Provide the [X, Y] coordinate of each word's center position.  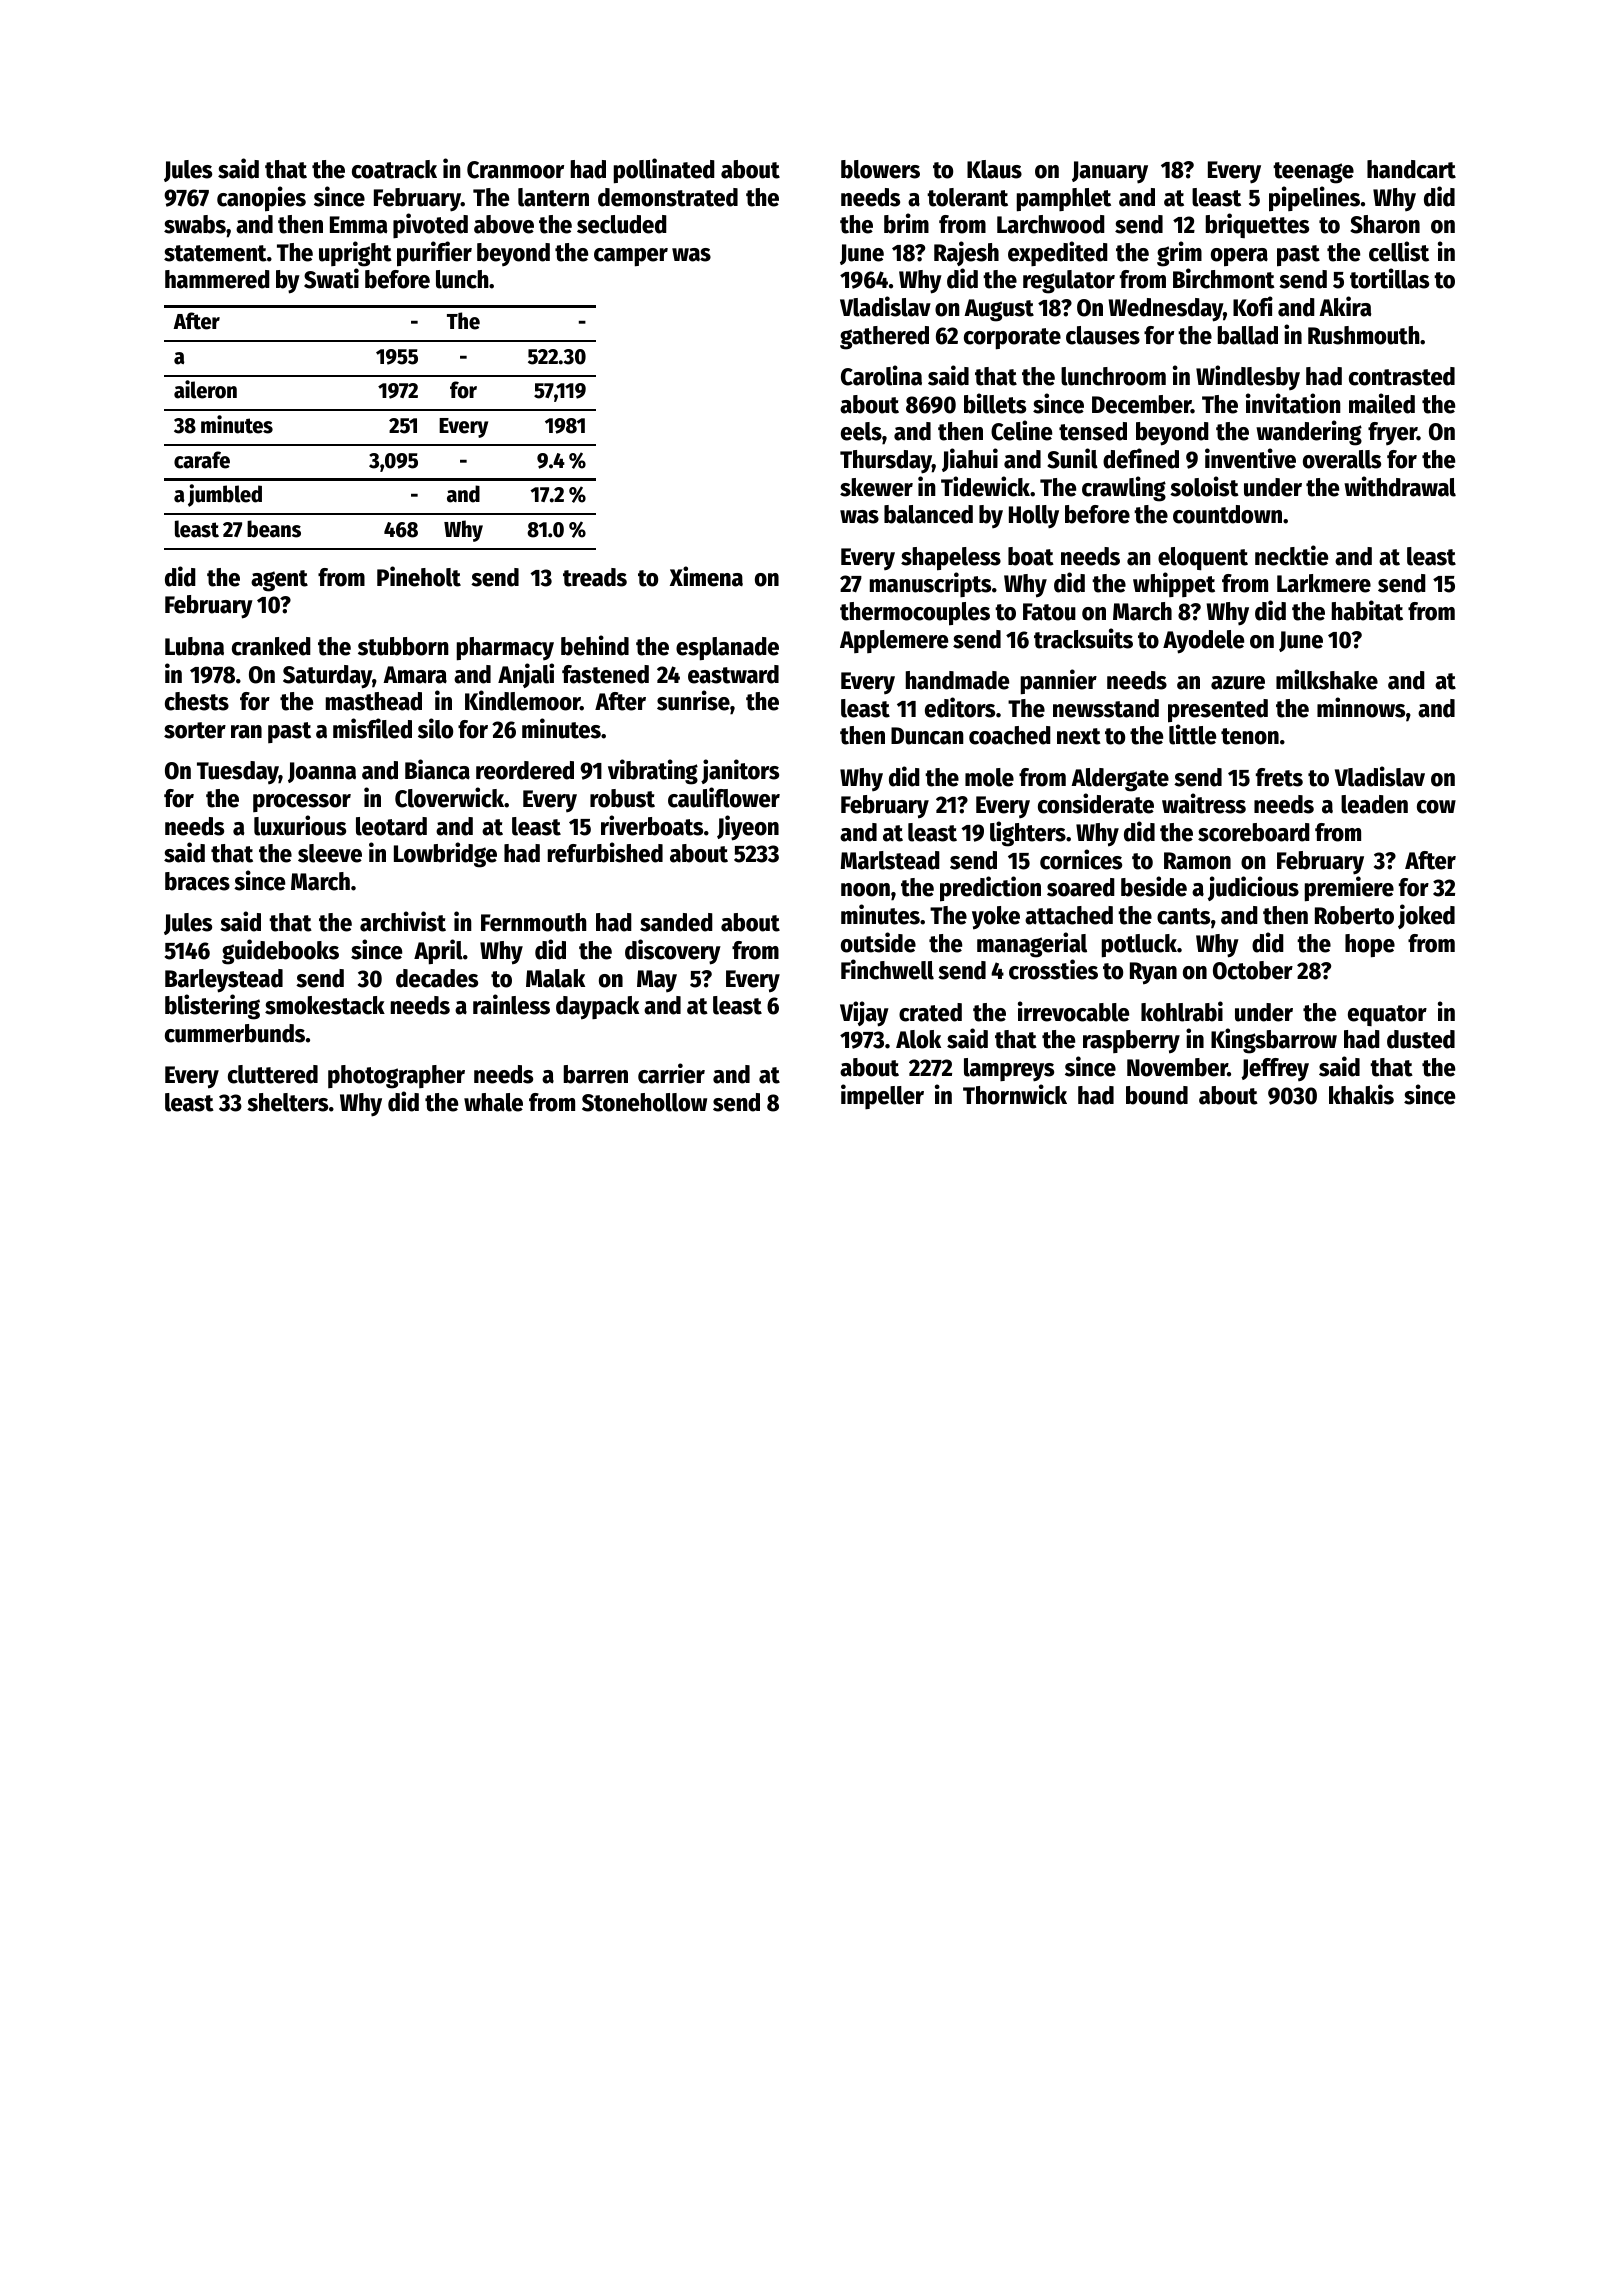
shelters [287, 1102]
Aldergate [1120, 780]
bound [1157, 1095]
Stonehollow [644, 1102]
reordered [525, 770]
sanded [676, 922]
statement [215, 253]
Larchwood [1051, 224]
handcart [1411, 169]
